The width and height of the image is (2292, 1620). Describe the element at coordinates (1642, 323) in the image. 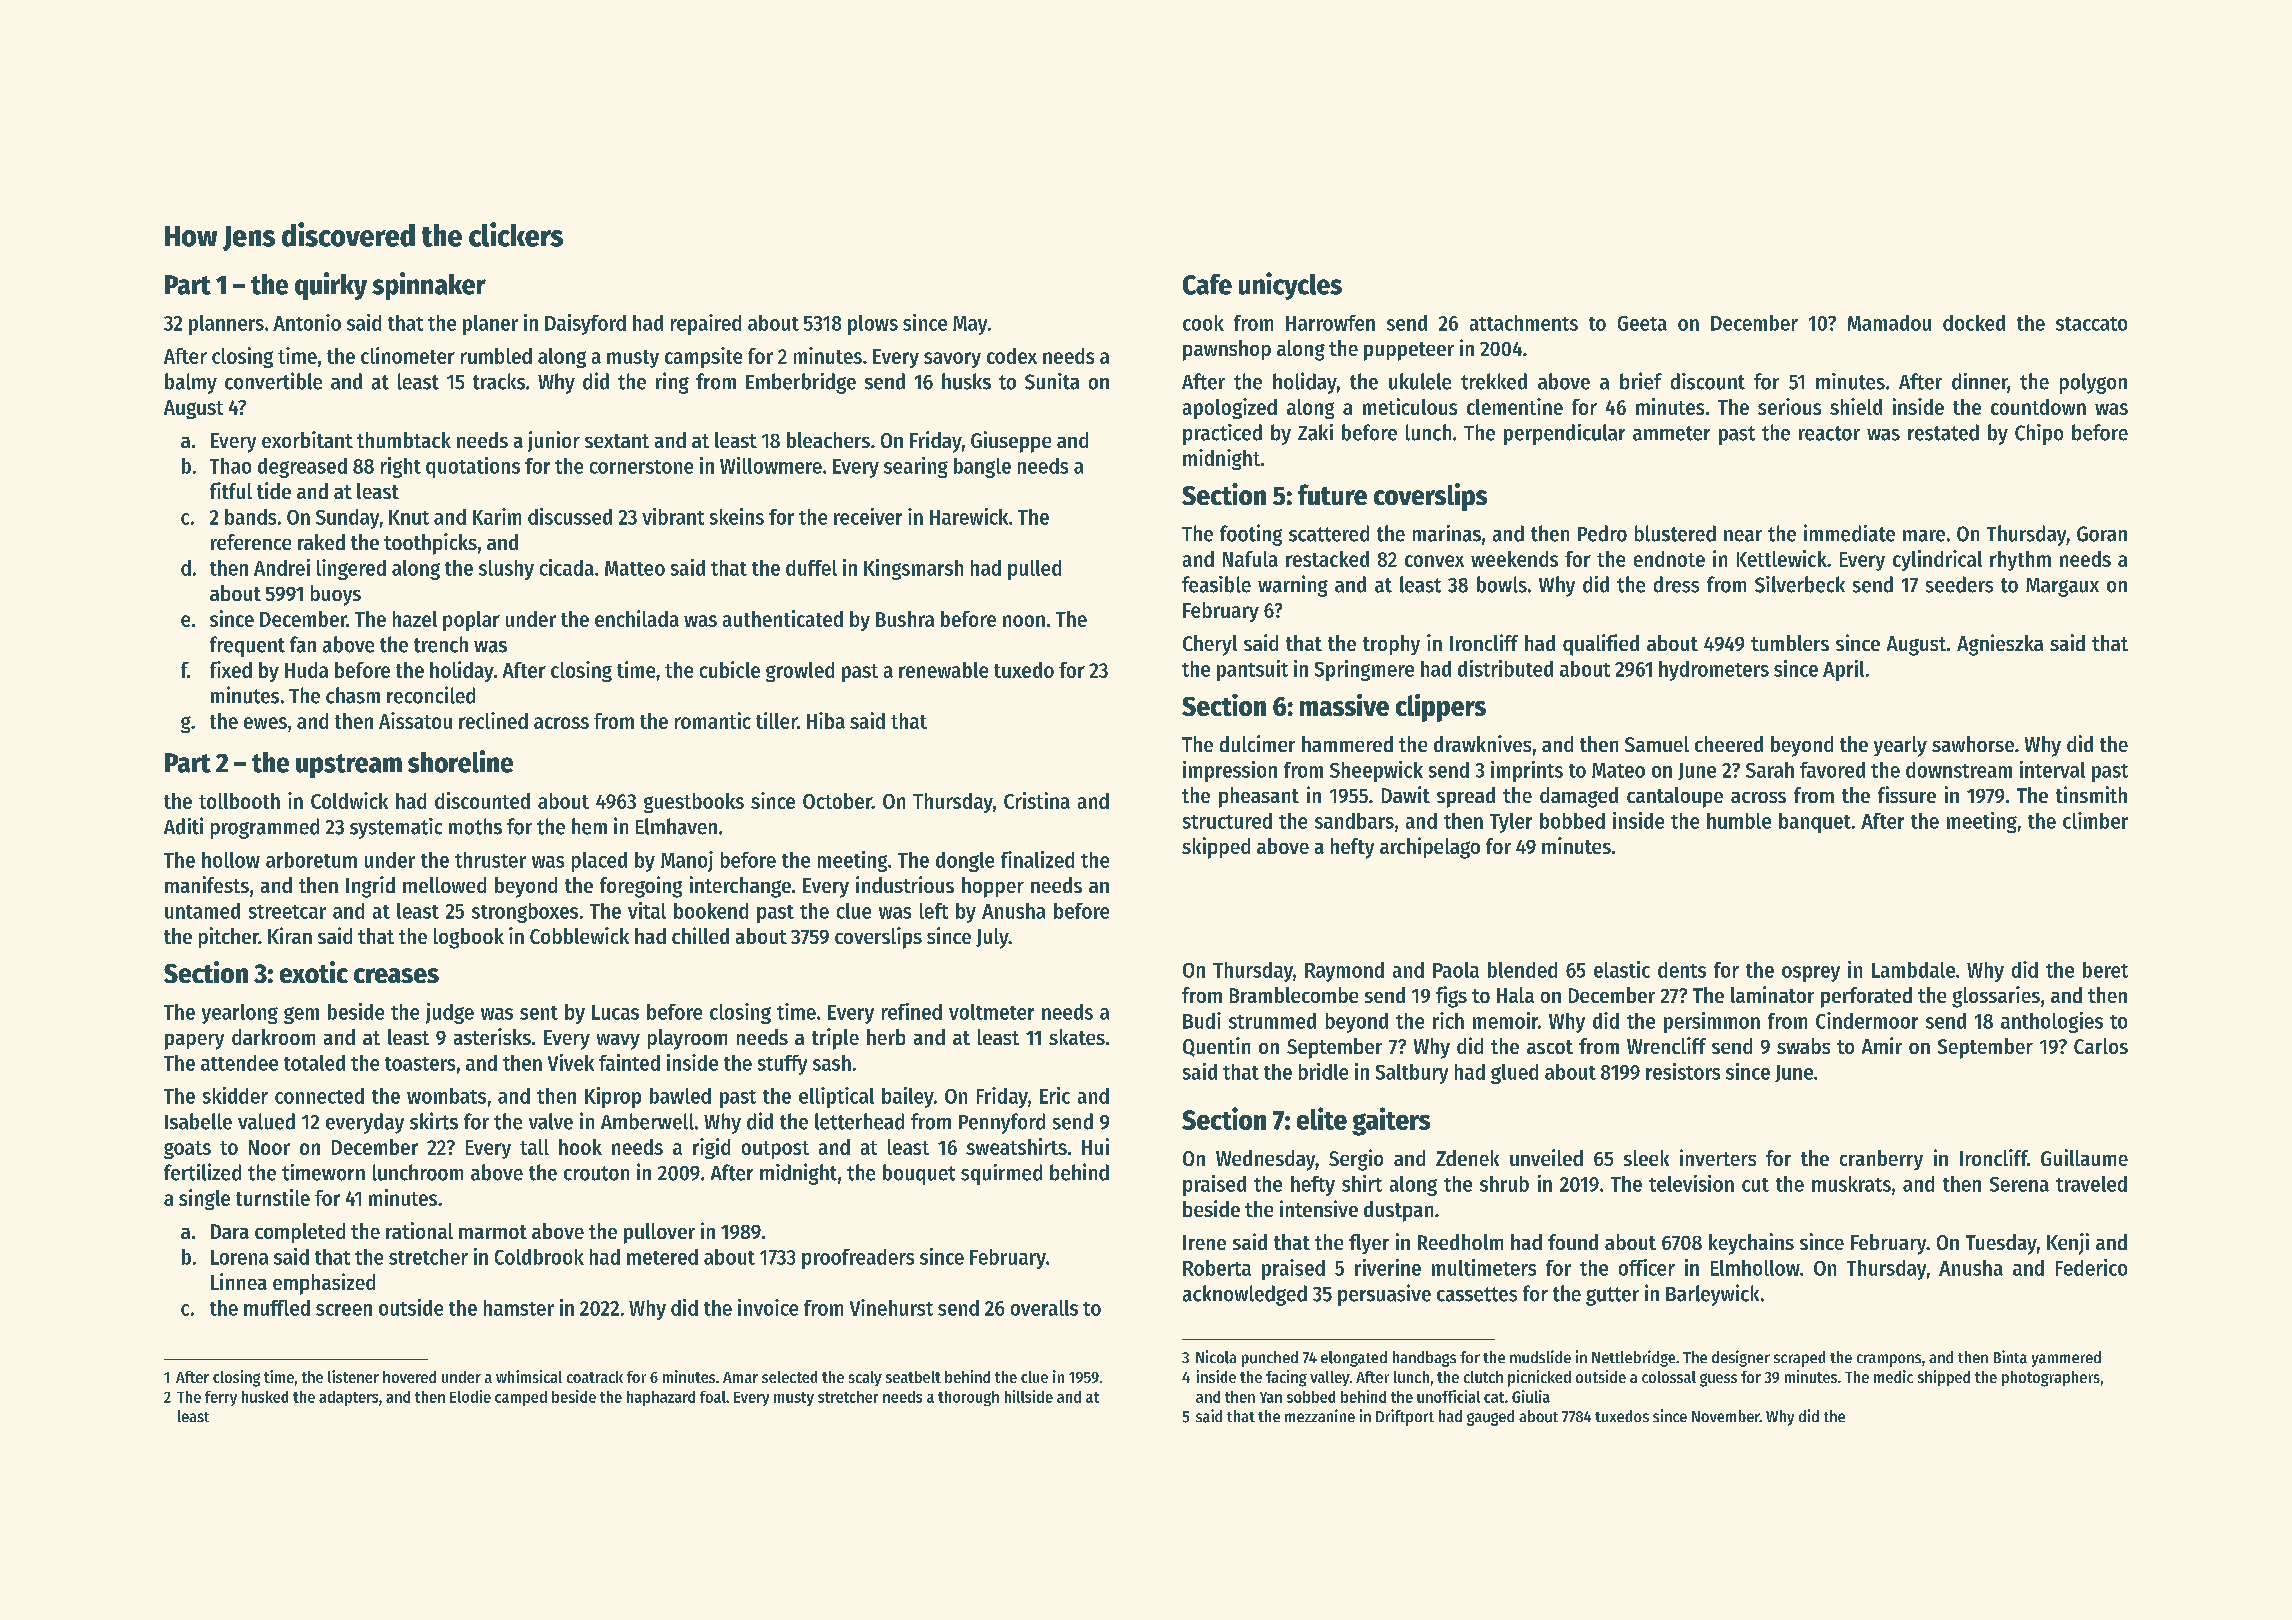

I see `Geeta` at that location.
